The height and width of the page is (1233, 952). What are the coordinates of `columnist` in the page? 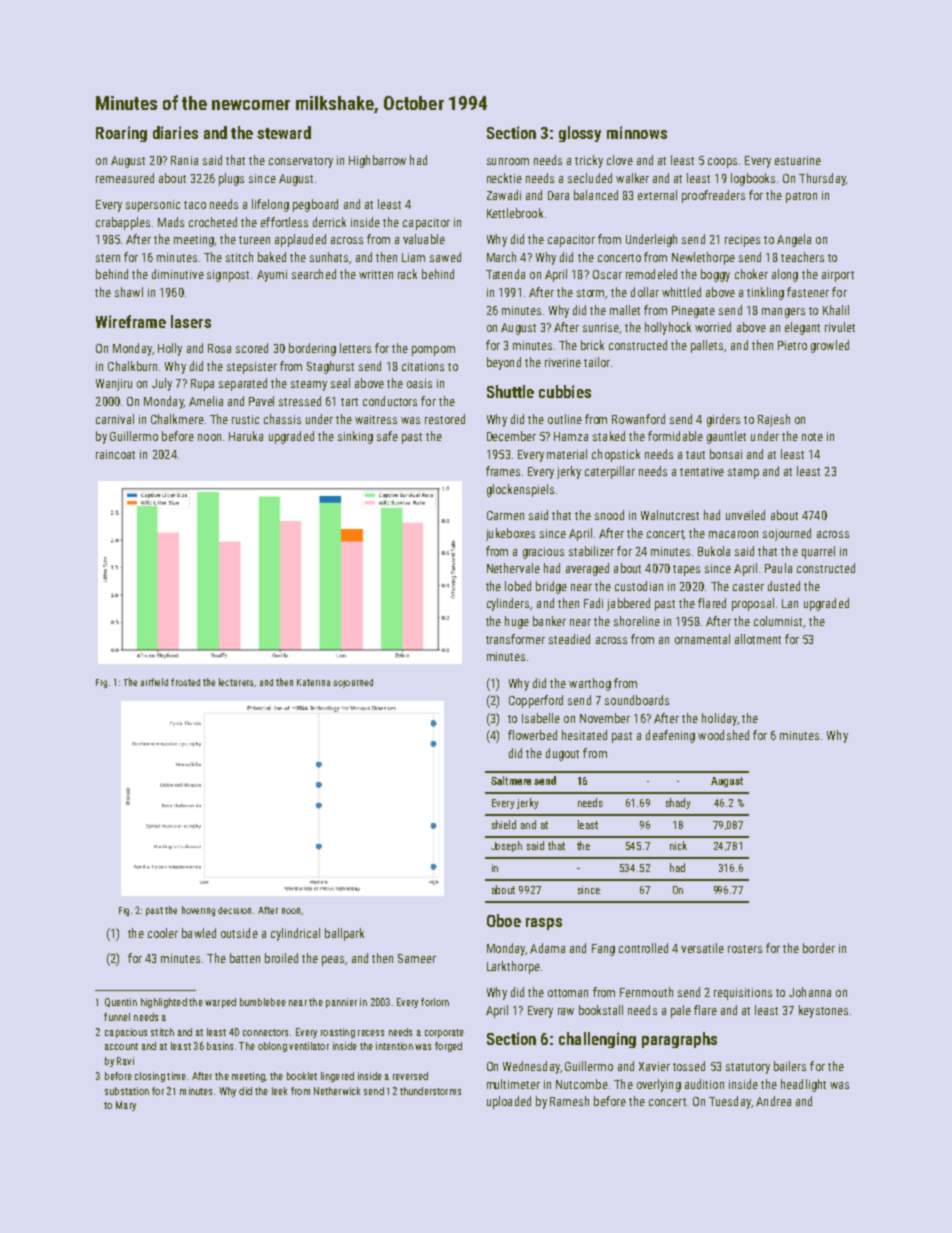 It's located at (778, 621).
